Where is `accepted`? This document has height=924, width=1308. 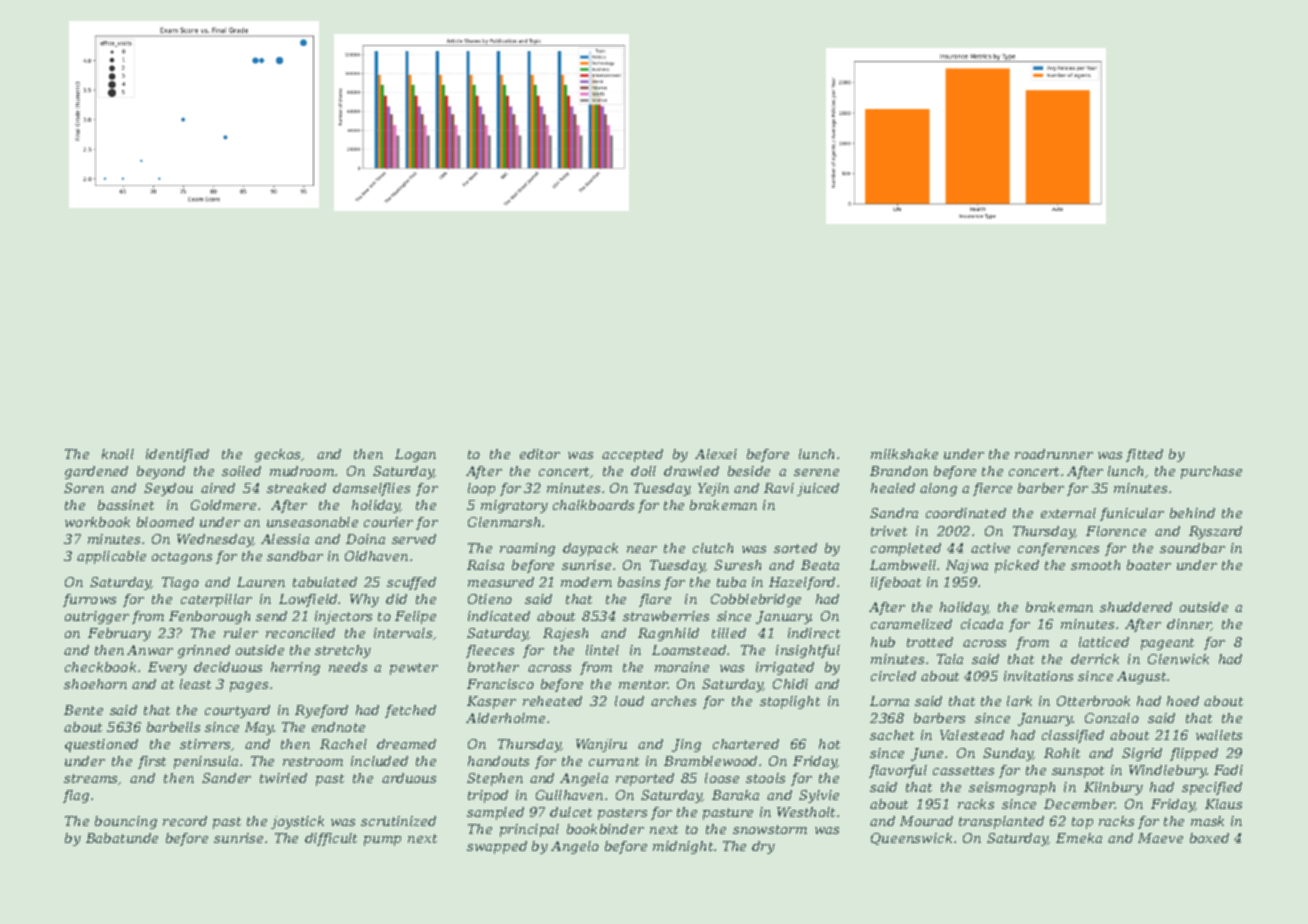
accepted is located at coordinates (632, 455).
